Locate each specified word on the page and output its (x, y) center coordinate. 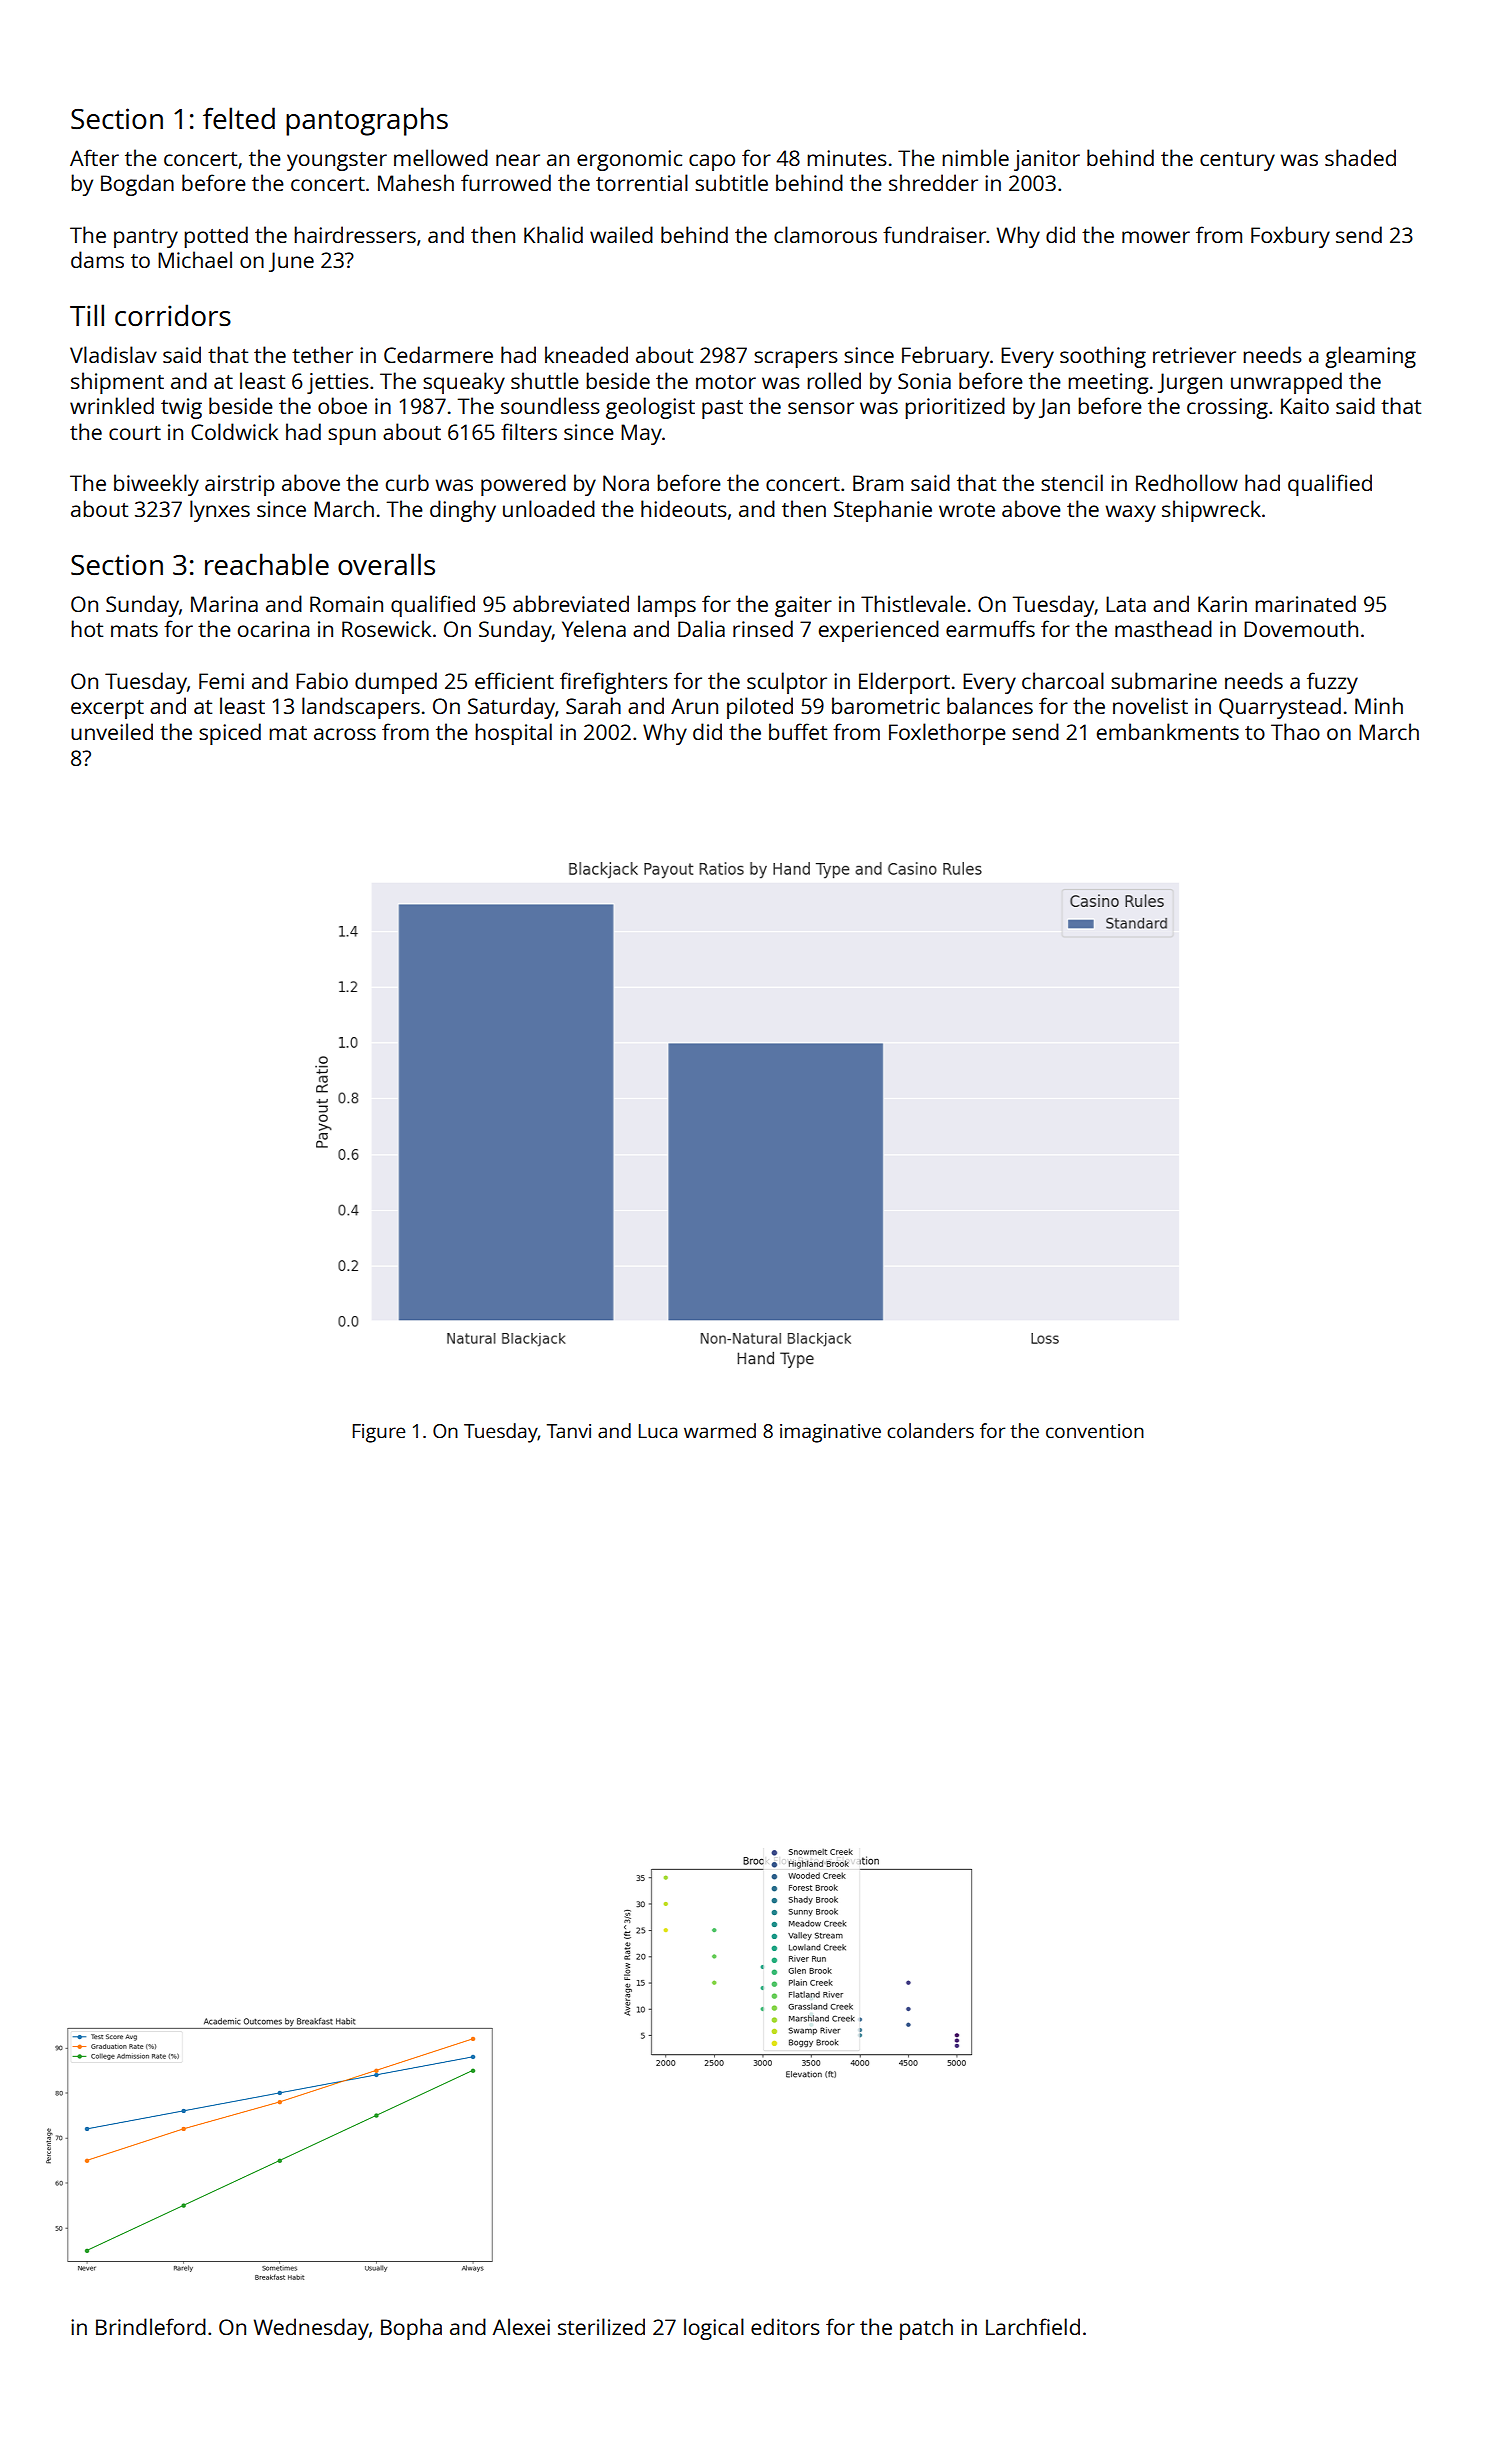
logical (714, 2329)
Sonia (924, 381)
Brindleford (151, 2326)
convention (1095, 1431)
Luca (658, 1431)
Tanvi (569, 1431)
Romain (346, 604)
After (94, 157)
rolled (834, 380)
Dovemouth (1301, 628)
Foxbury (1290, 237)
